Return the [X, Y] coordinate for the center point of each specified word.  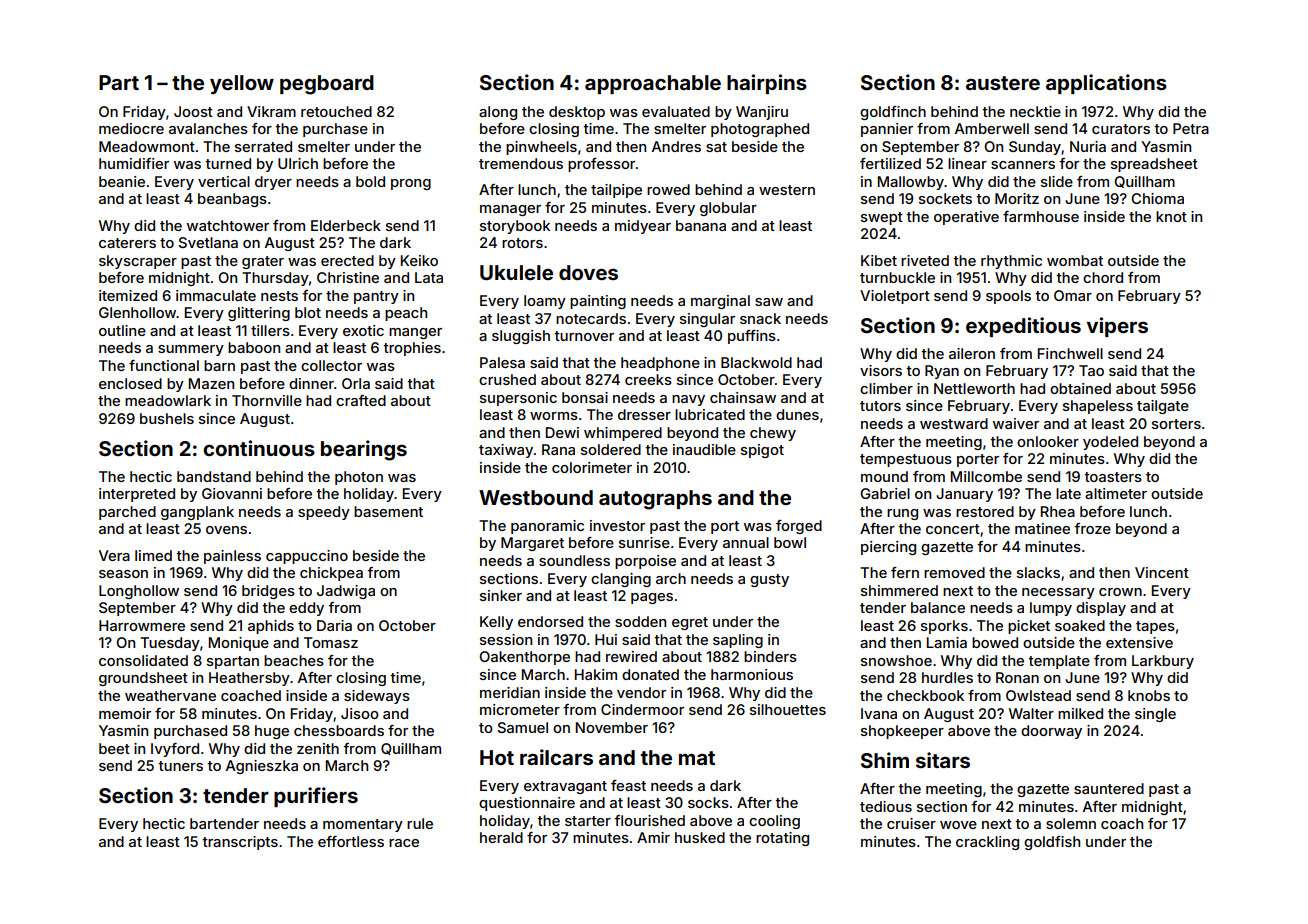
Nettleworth [974, 388]
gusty [769, 580]
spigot [762, 451]
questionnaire [527, 804]
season [123, 574]
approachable [653, 84]
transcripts [240, 843]
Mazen [211, 383]
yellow [242, 84]
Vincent [1162, 572]
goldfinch [893, 113]
